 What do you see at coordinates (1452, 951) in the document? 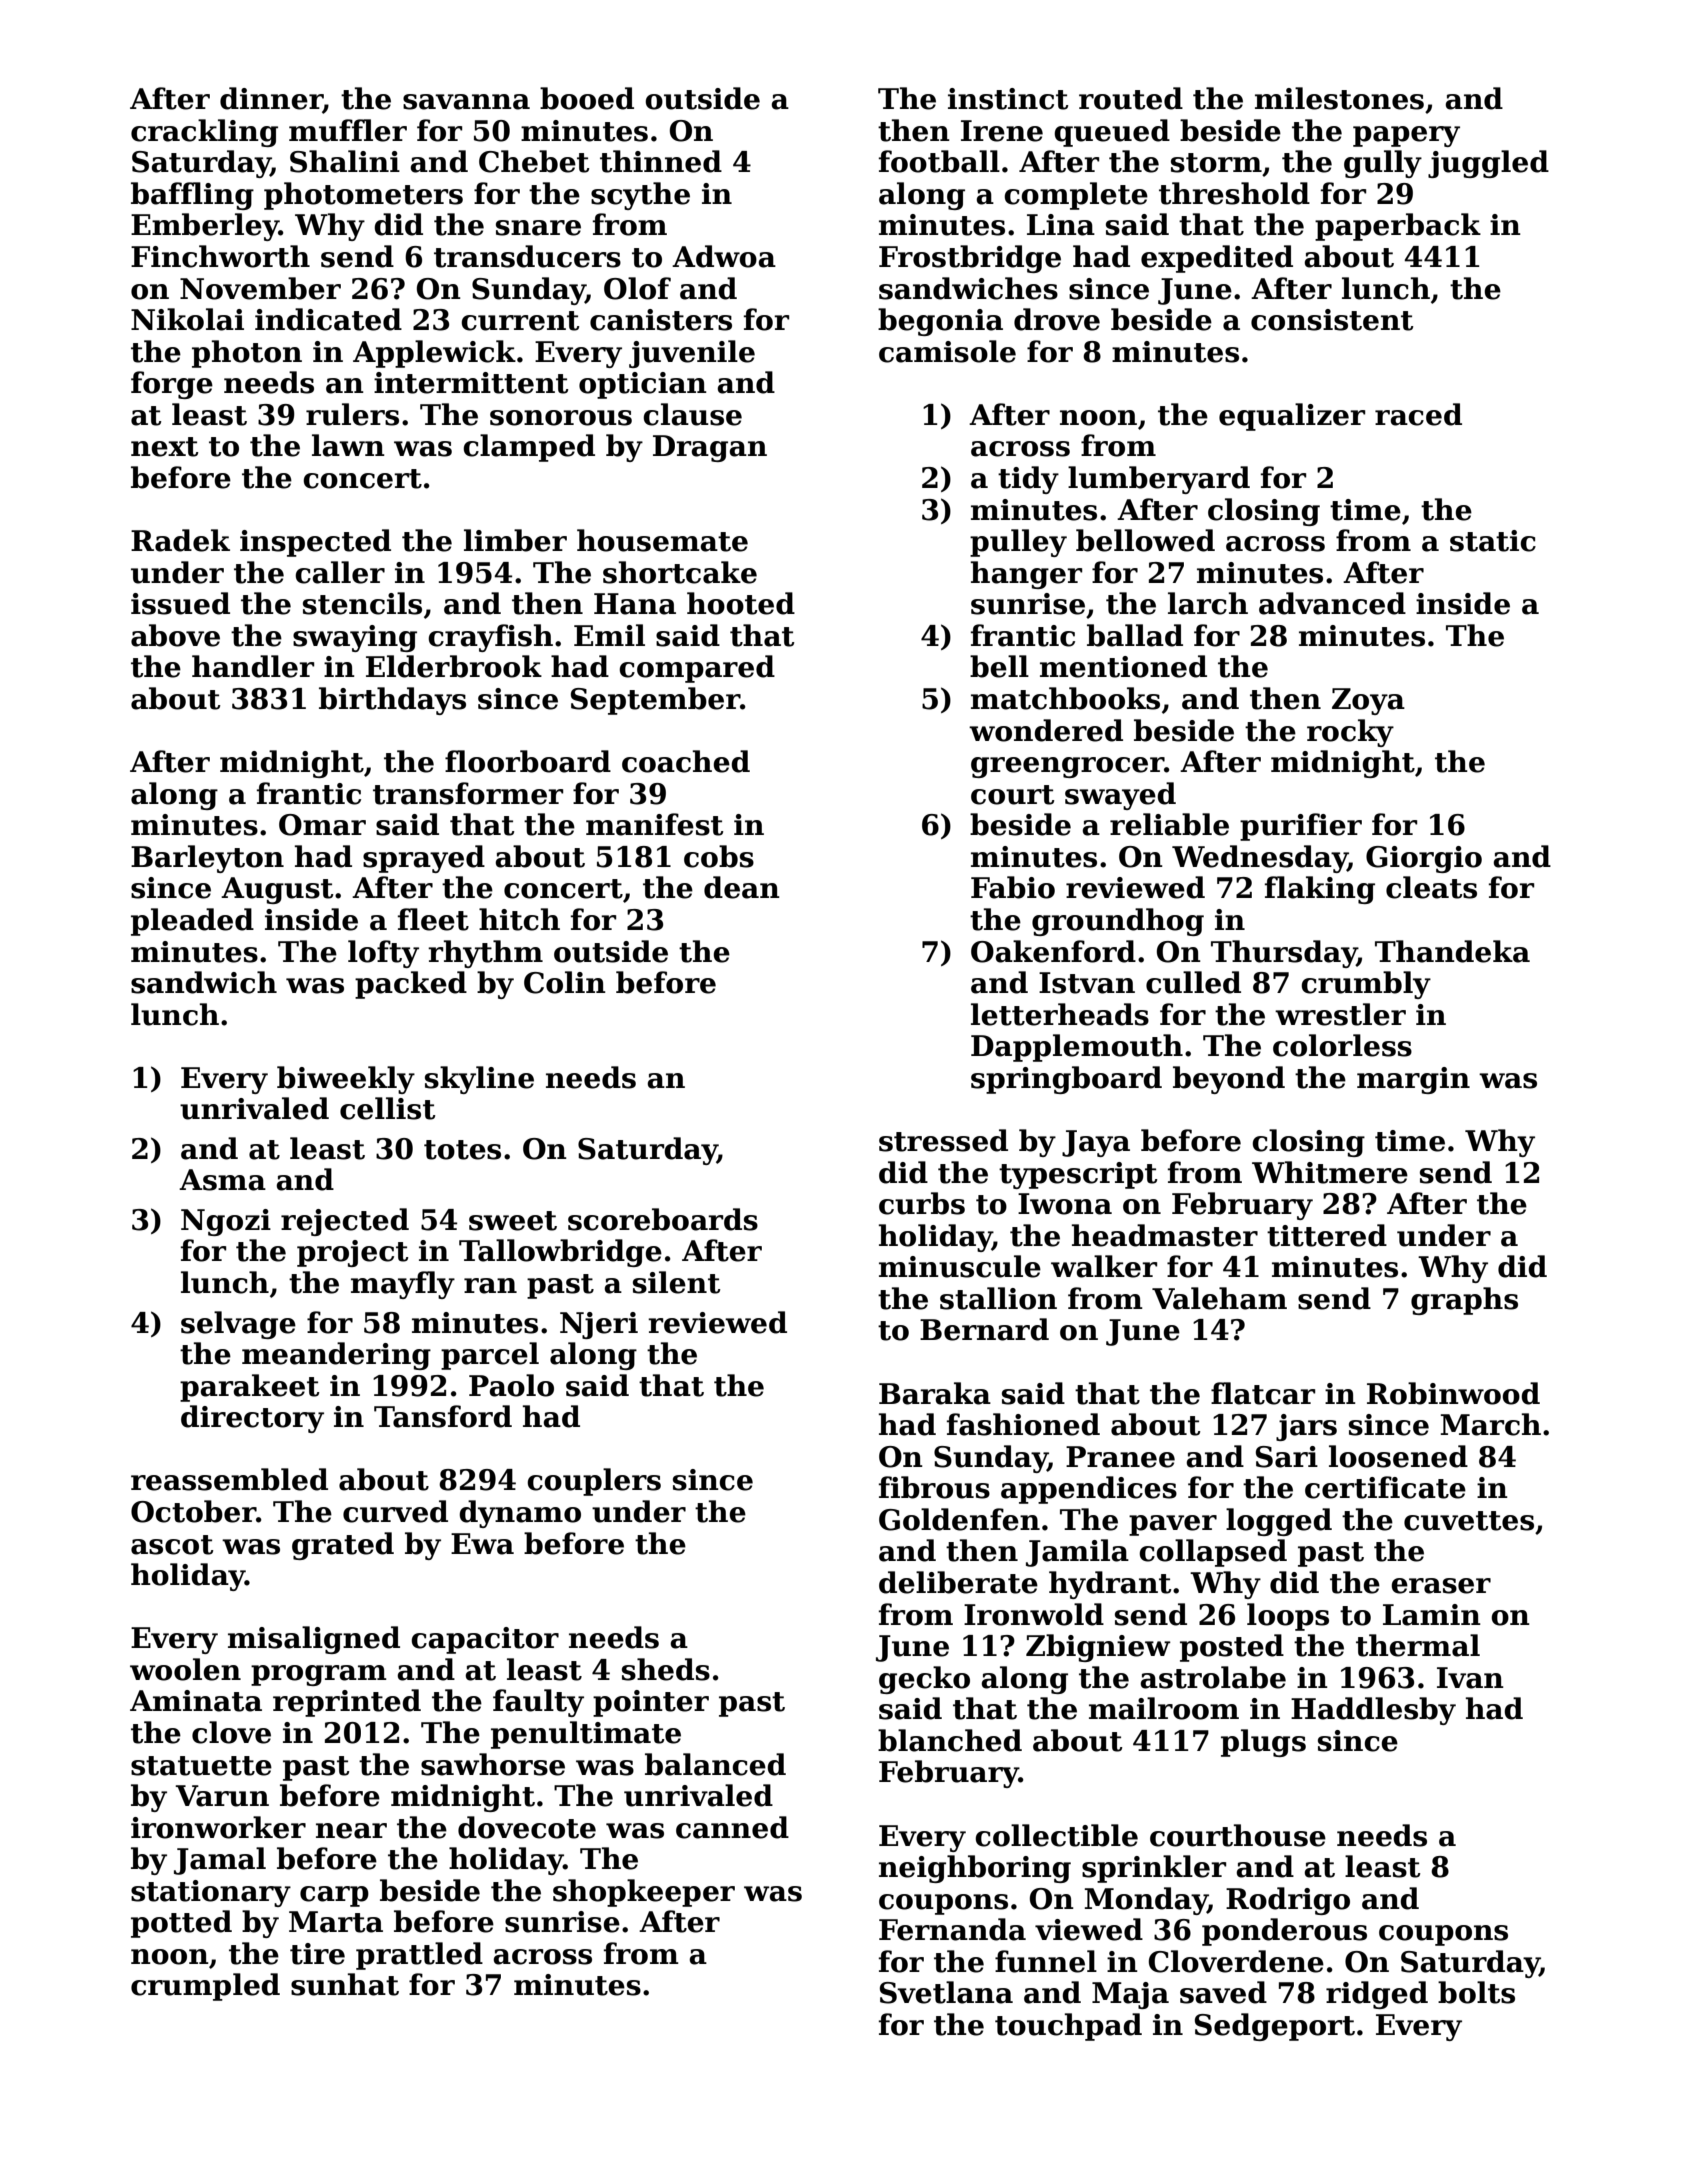
I see `Thandeka` at bounding box center [1452, 951].
